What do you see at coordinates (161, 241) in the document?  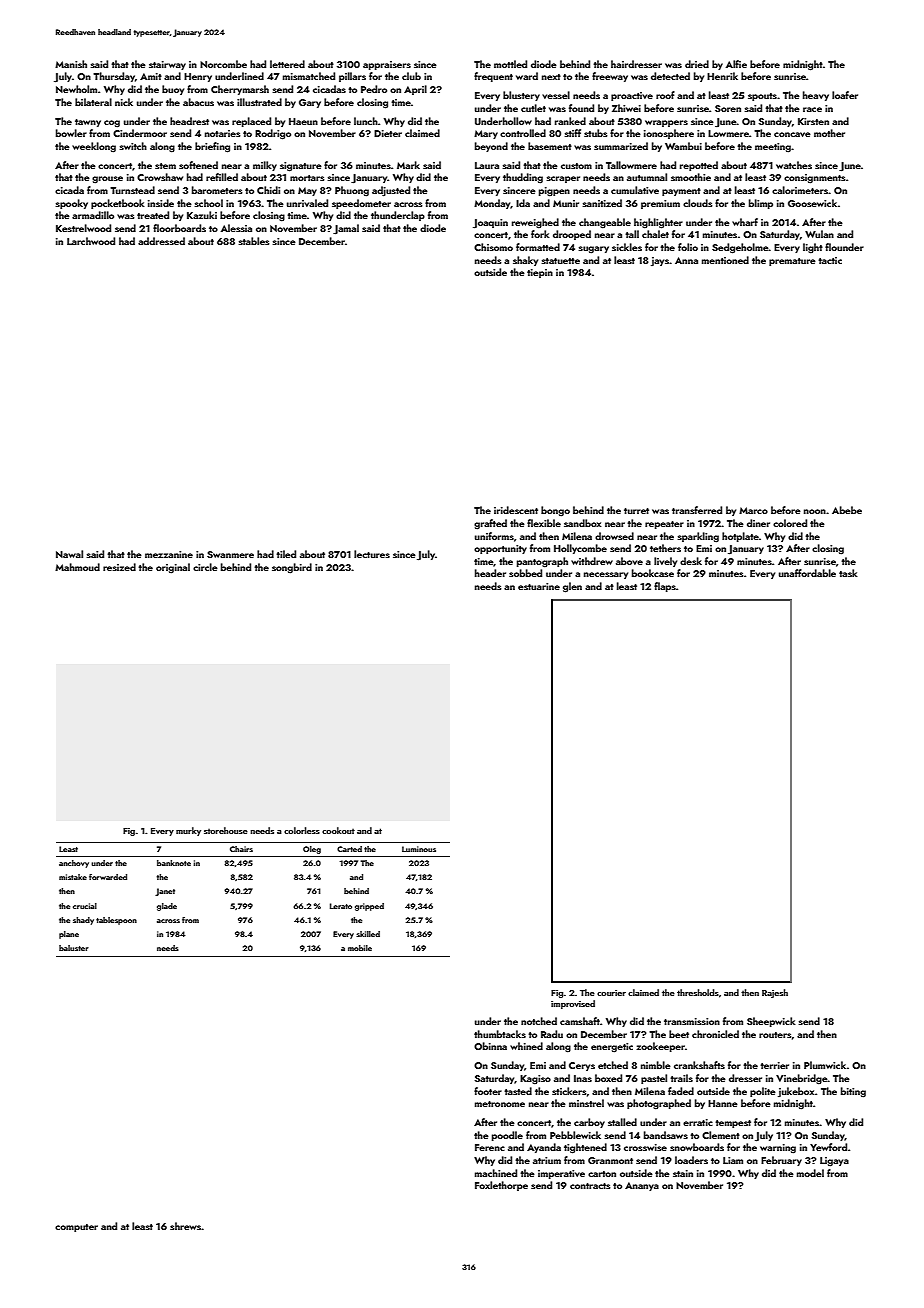 I see `addressed` at bounding box center [161, 241].
